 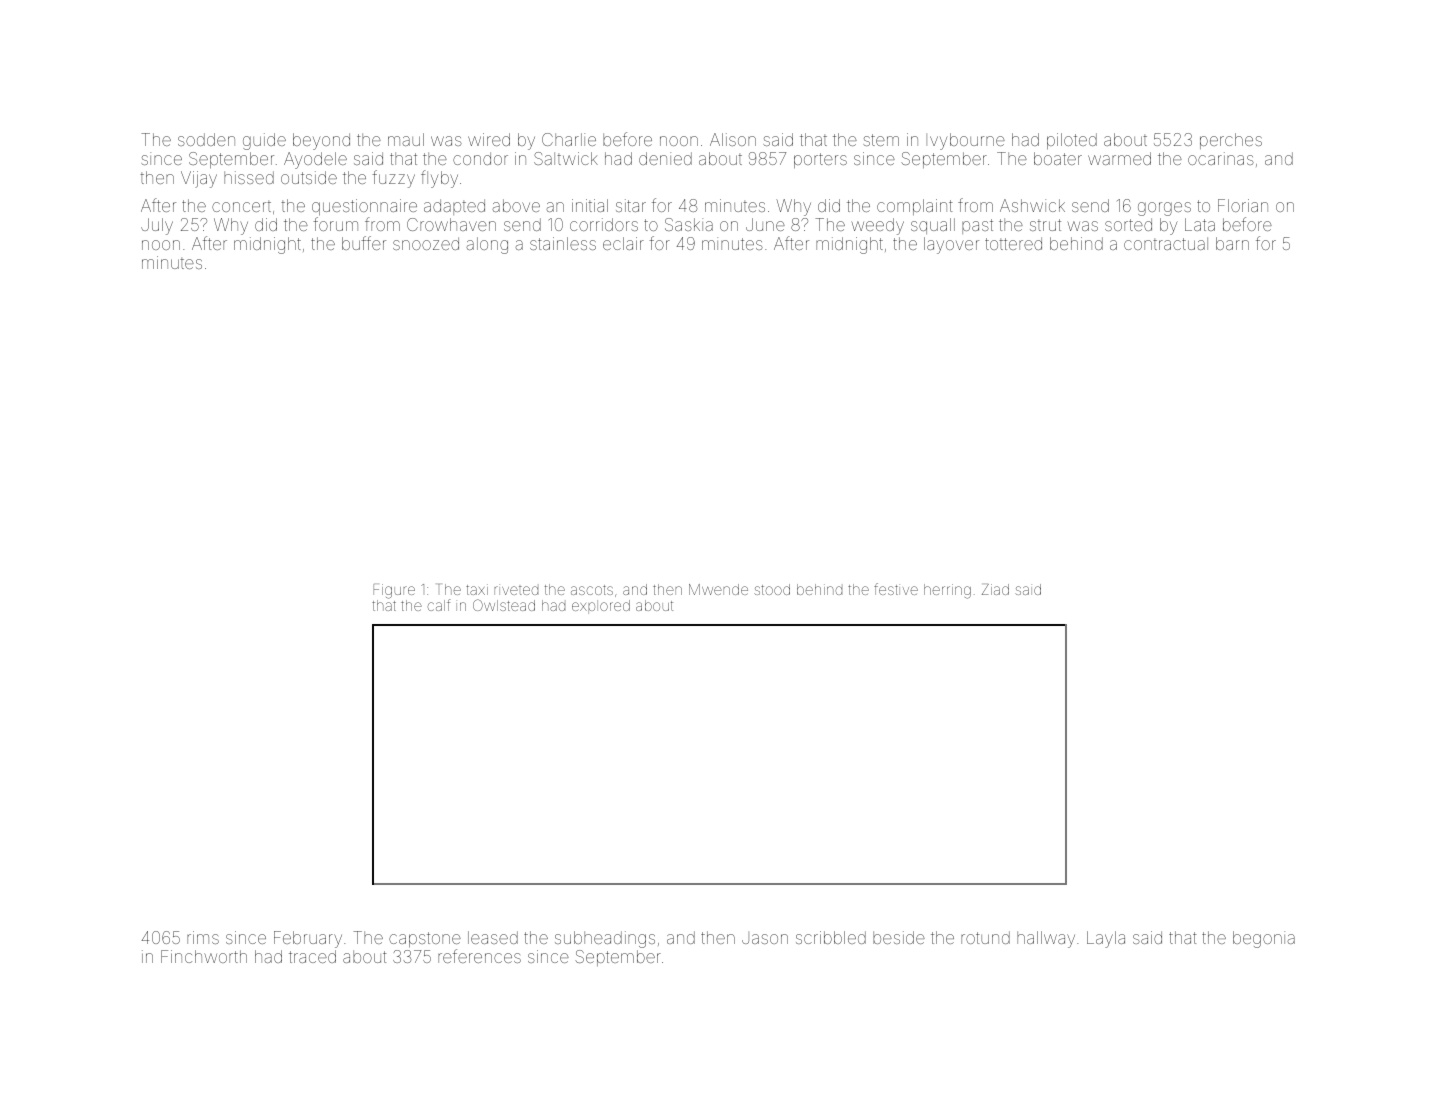 What do you see at coordinates (733, 139) in the document?
I see `Alison` at bounding box center [733, 139].
